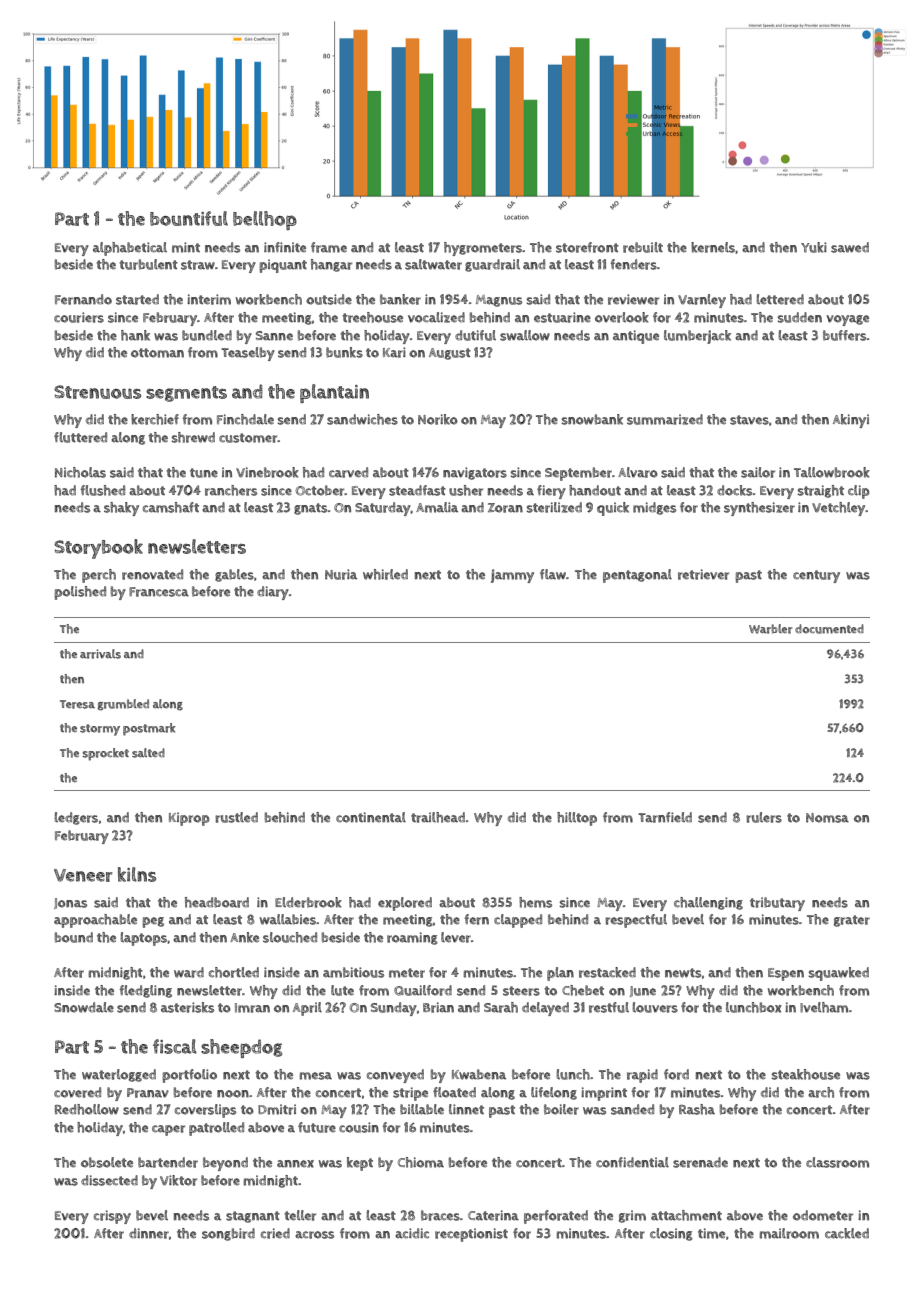 Image resolution: width=924 pixels, height=1308 pixels. Describe the element at coordinates (412, 1233) in the screenshot. I see `acidic` at that location.
